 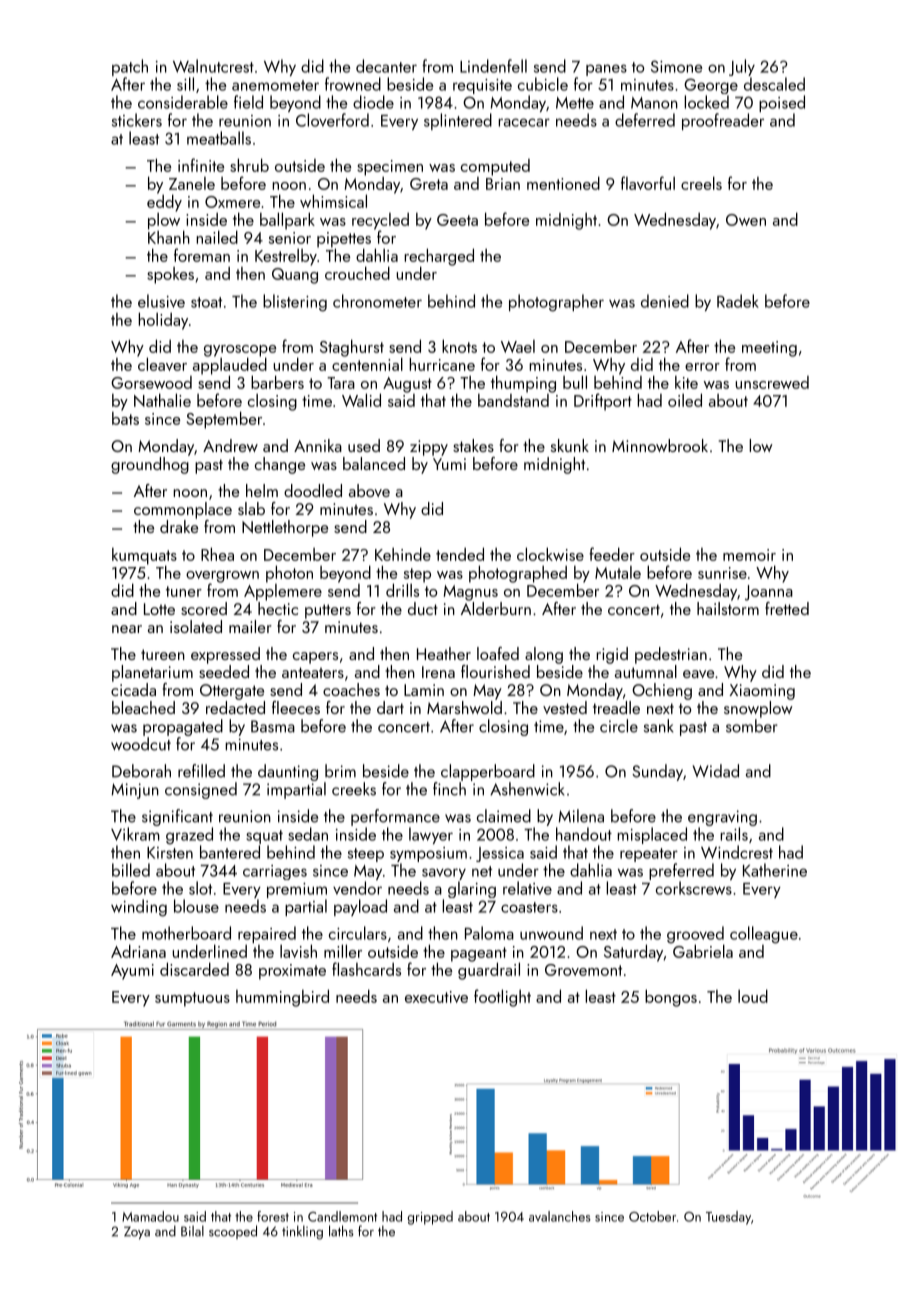 What do you see at coordinates (665, 301) in the screenshot?
I see `denied` at bounding box center [665, 301].
